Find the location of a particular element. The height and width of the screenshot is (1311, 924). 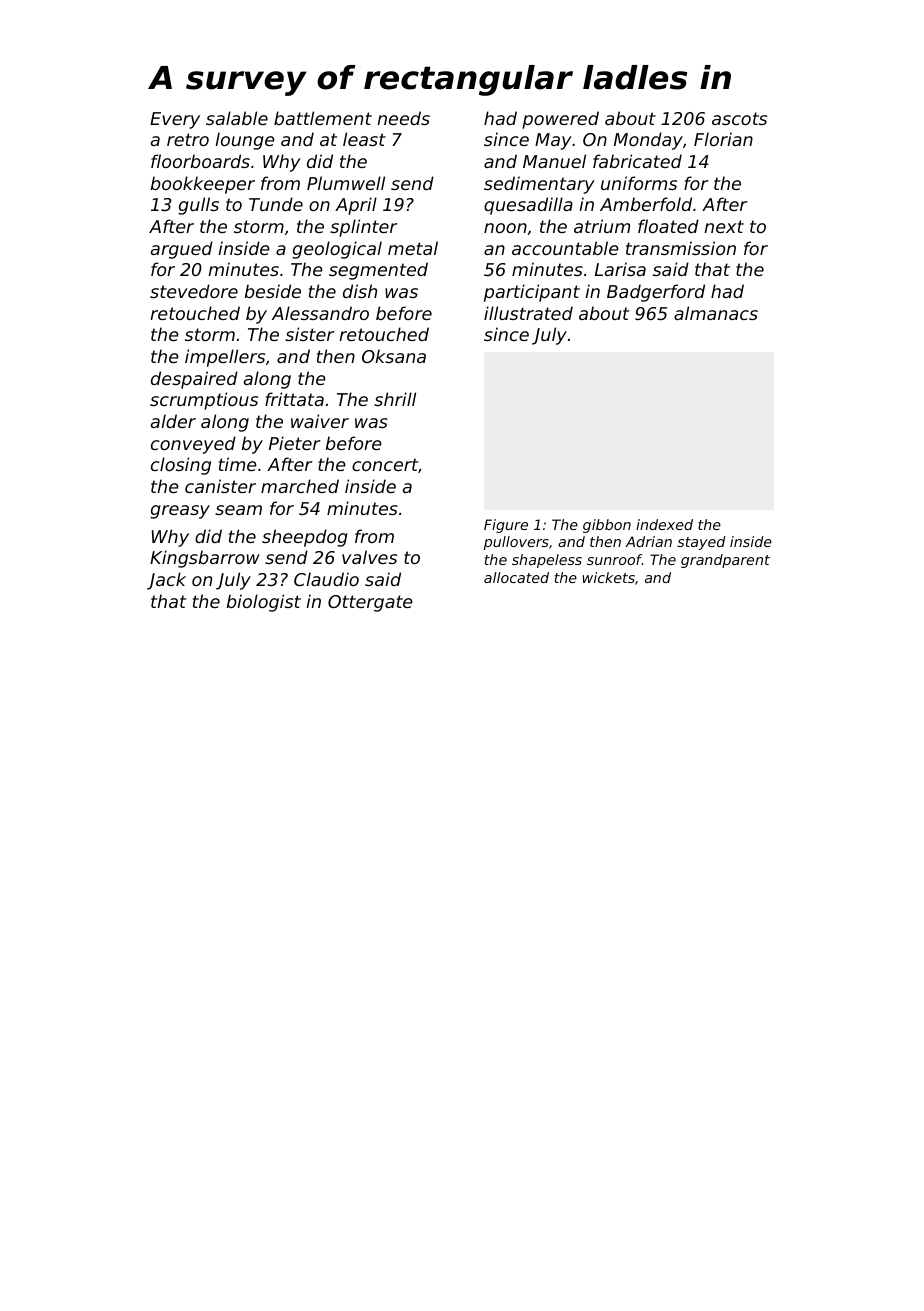

Every is located at coordinates (175, 120).
